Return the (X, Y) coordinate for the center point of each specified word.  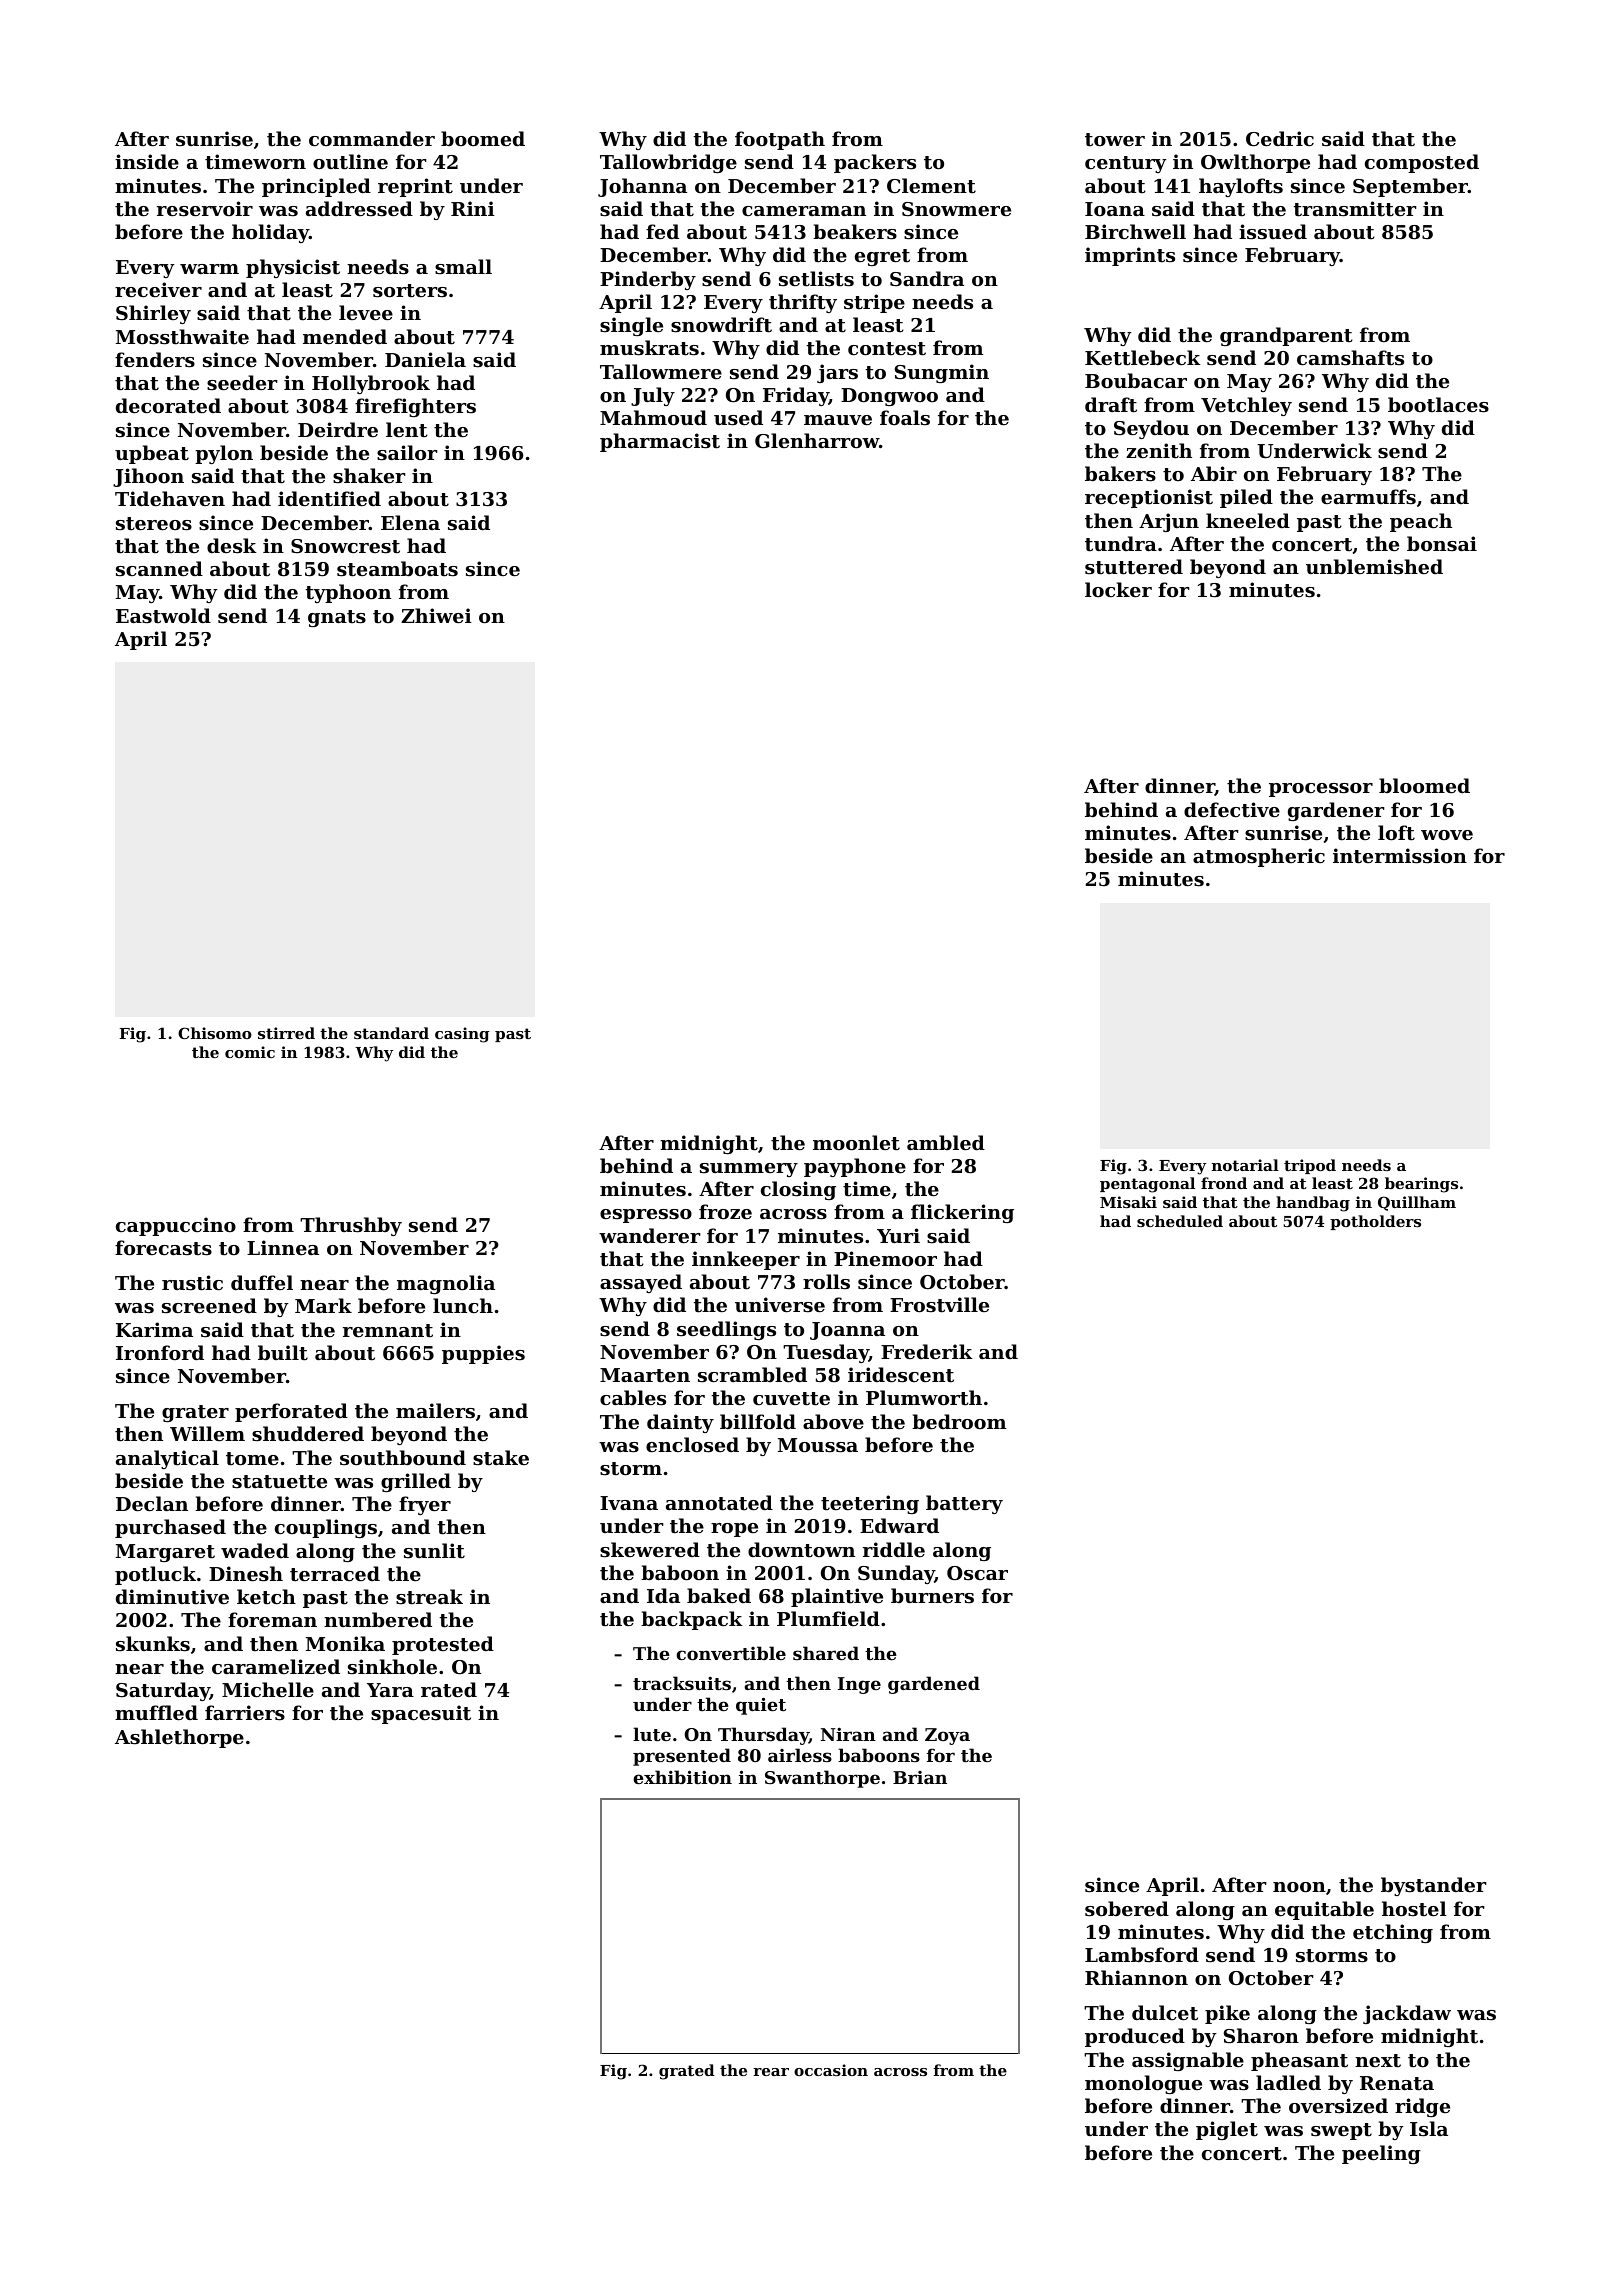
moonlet (856, 1143)
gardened (934, 1685)
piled (1246, 498)
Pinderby (648, 280)
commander (372, 138)
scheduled (1180, 1221)
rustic (192, 1283)
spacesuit (421, 1714)
